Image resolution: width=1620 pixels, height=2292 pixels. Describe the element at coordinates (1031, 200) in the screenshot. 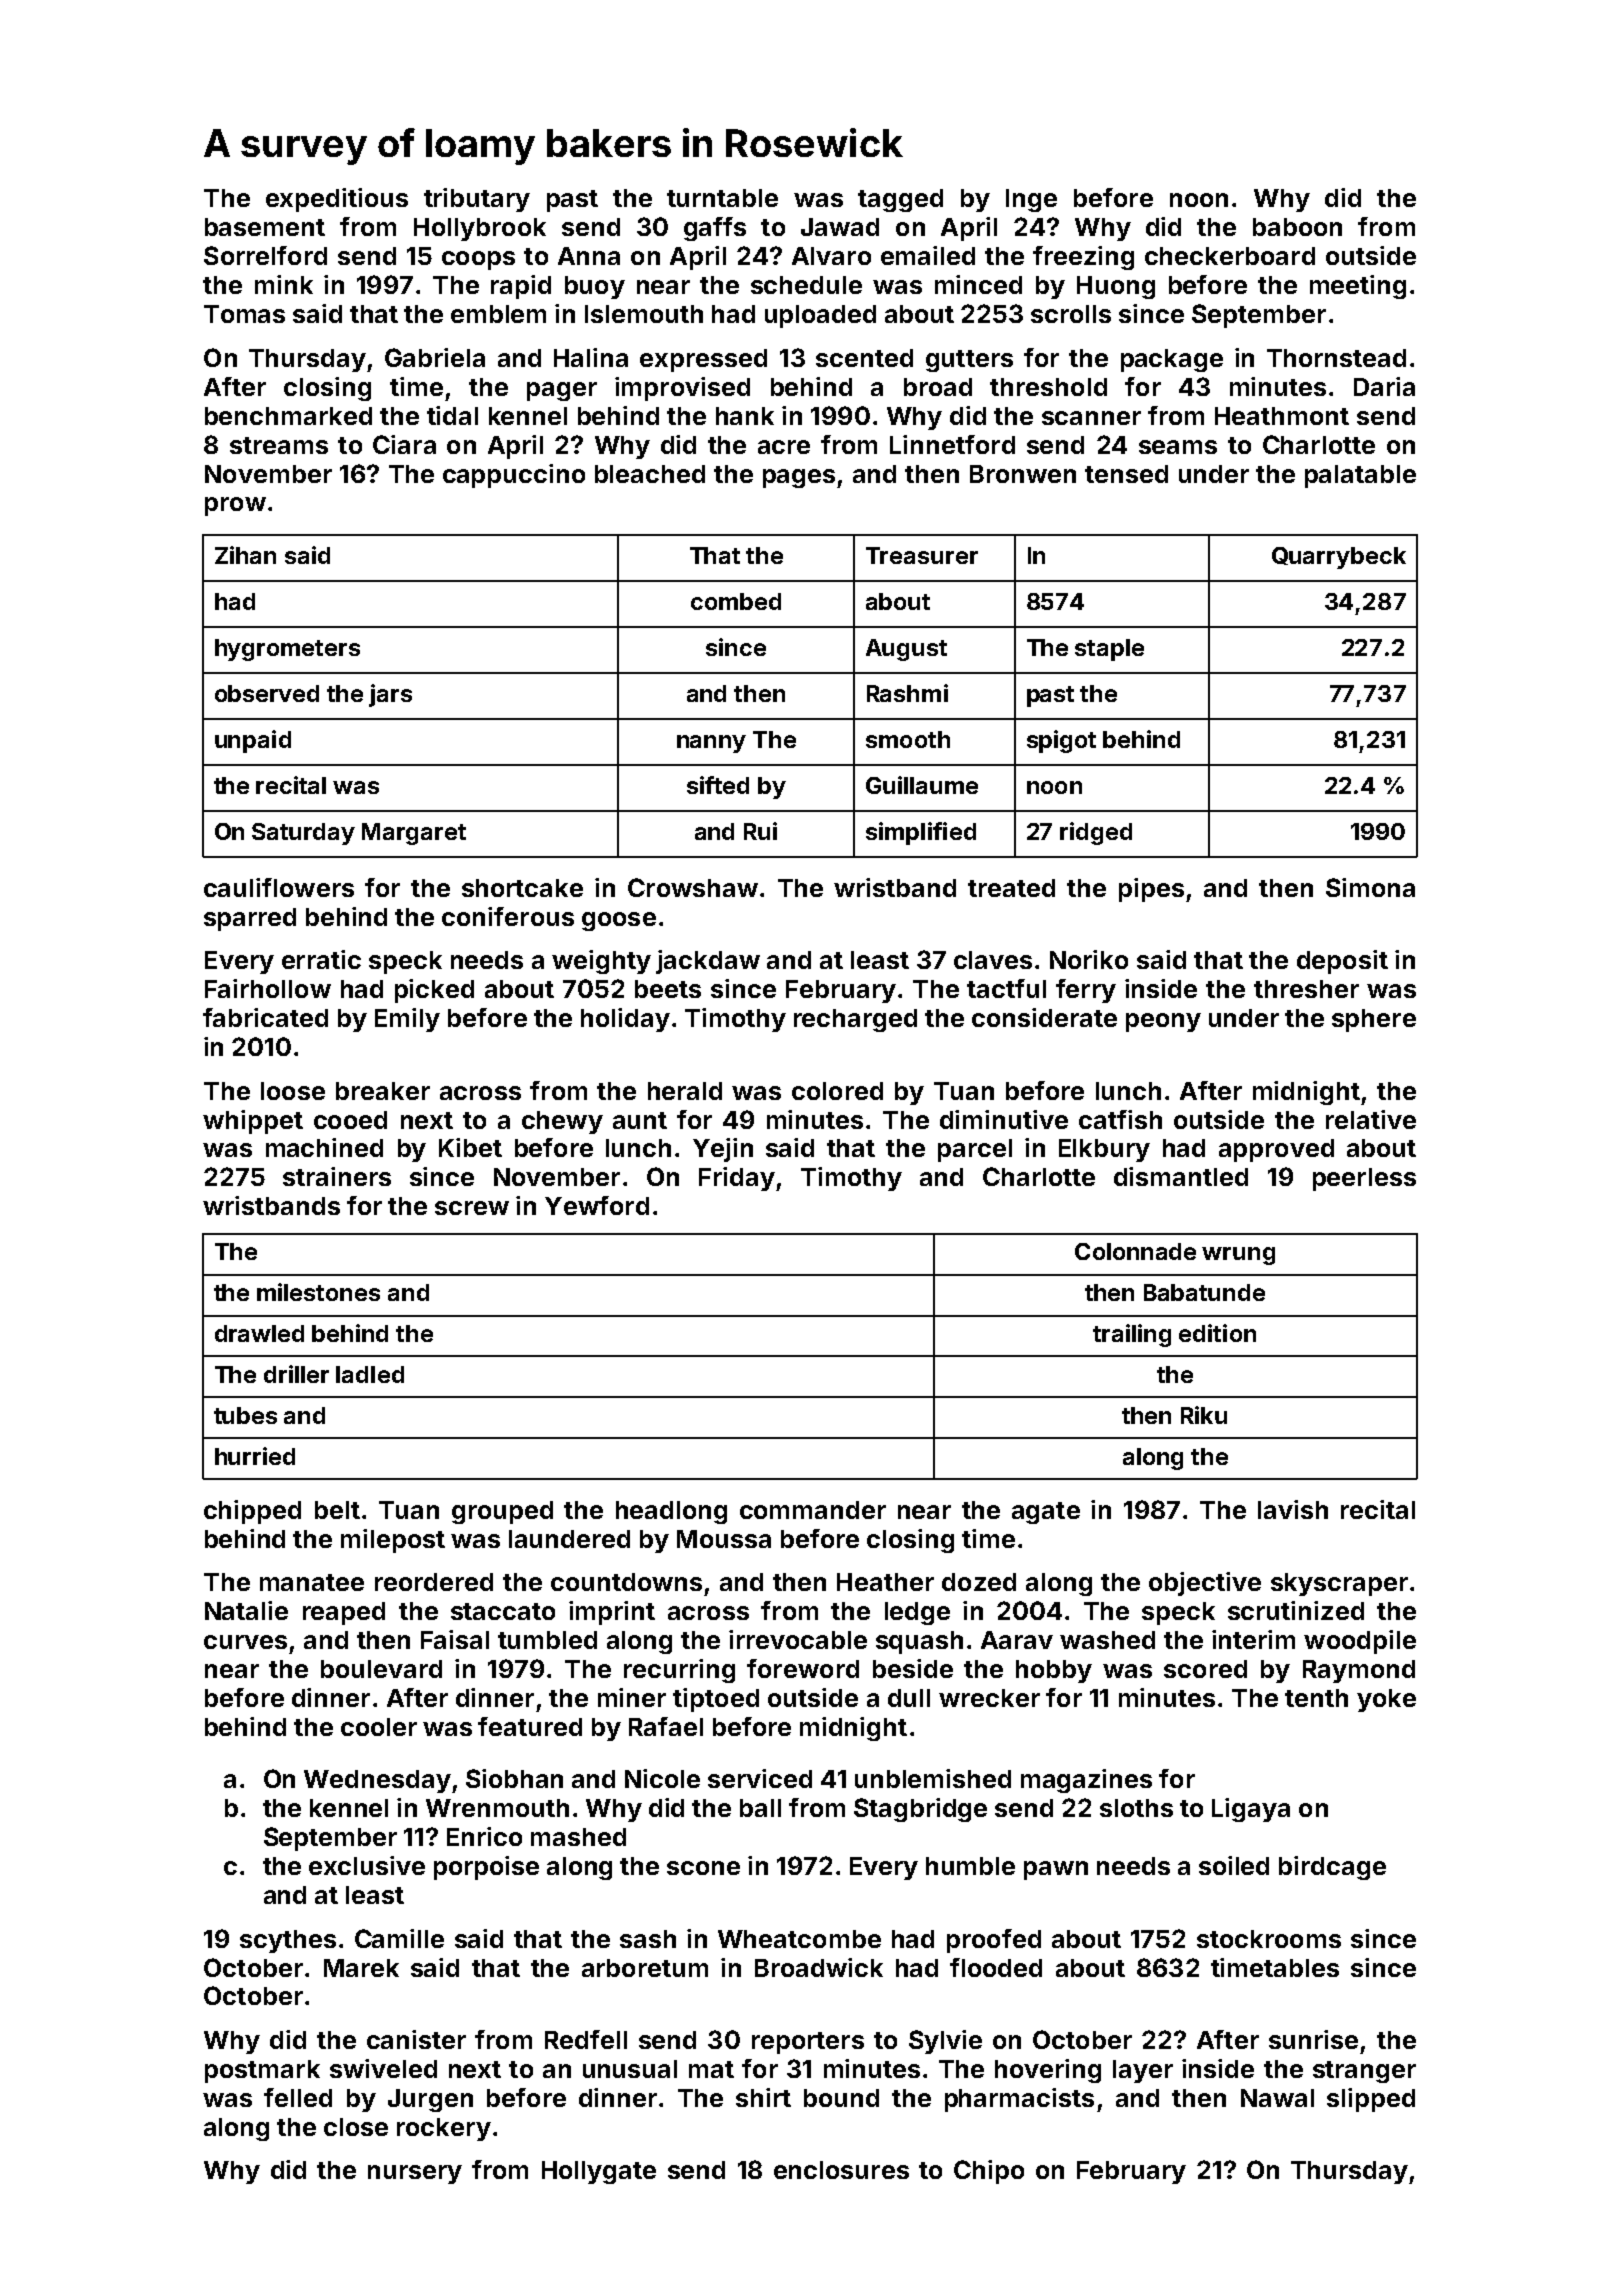

I see `Inge` at that location.
